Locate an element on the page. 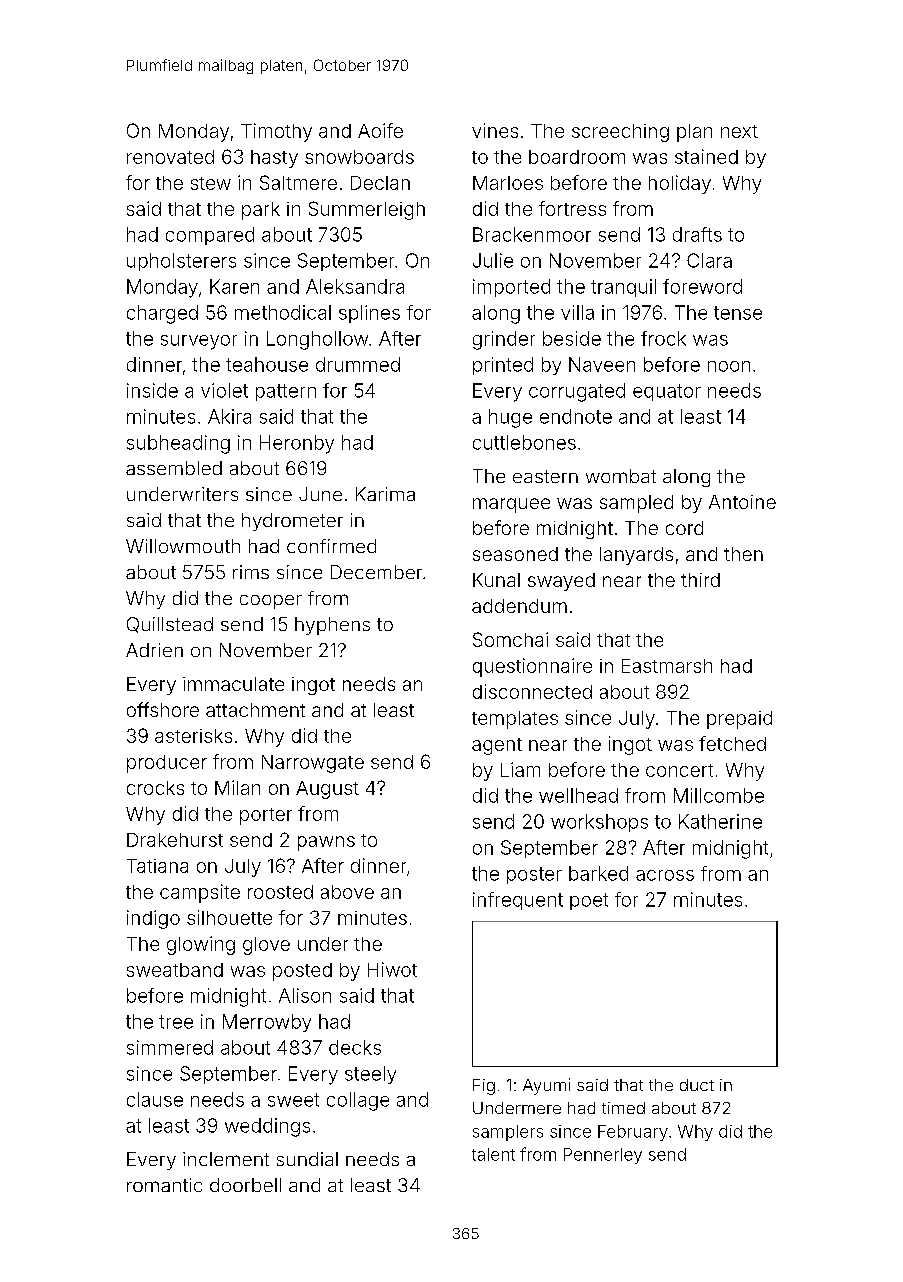 Image resolution: width=903 pixels, height=1282 pixels. poster is located at coordinates (534, 875).
